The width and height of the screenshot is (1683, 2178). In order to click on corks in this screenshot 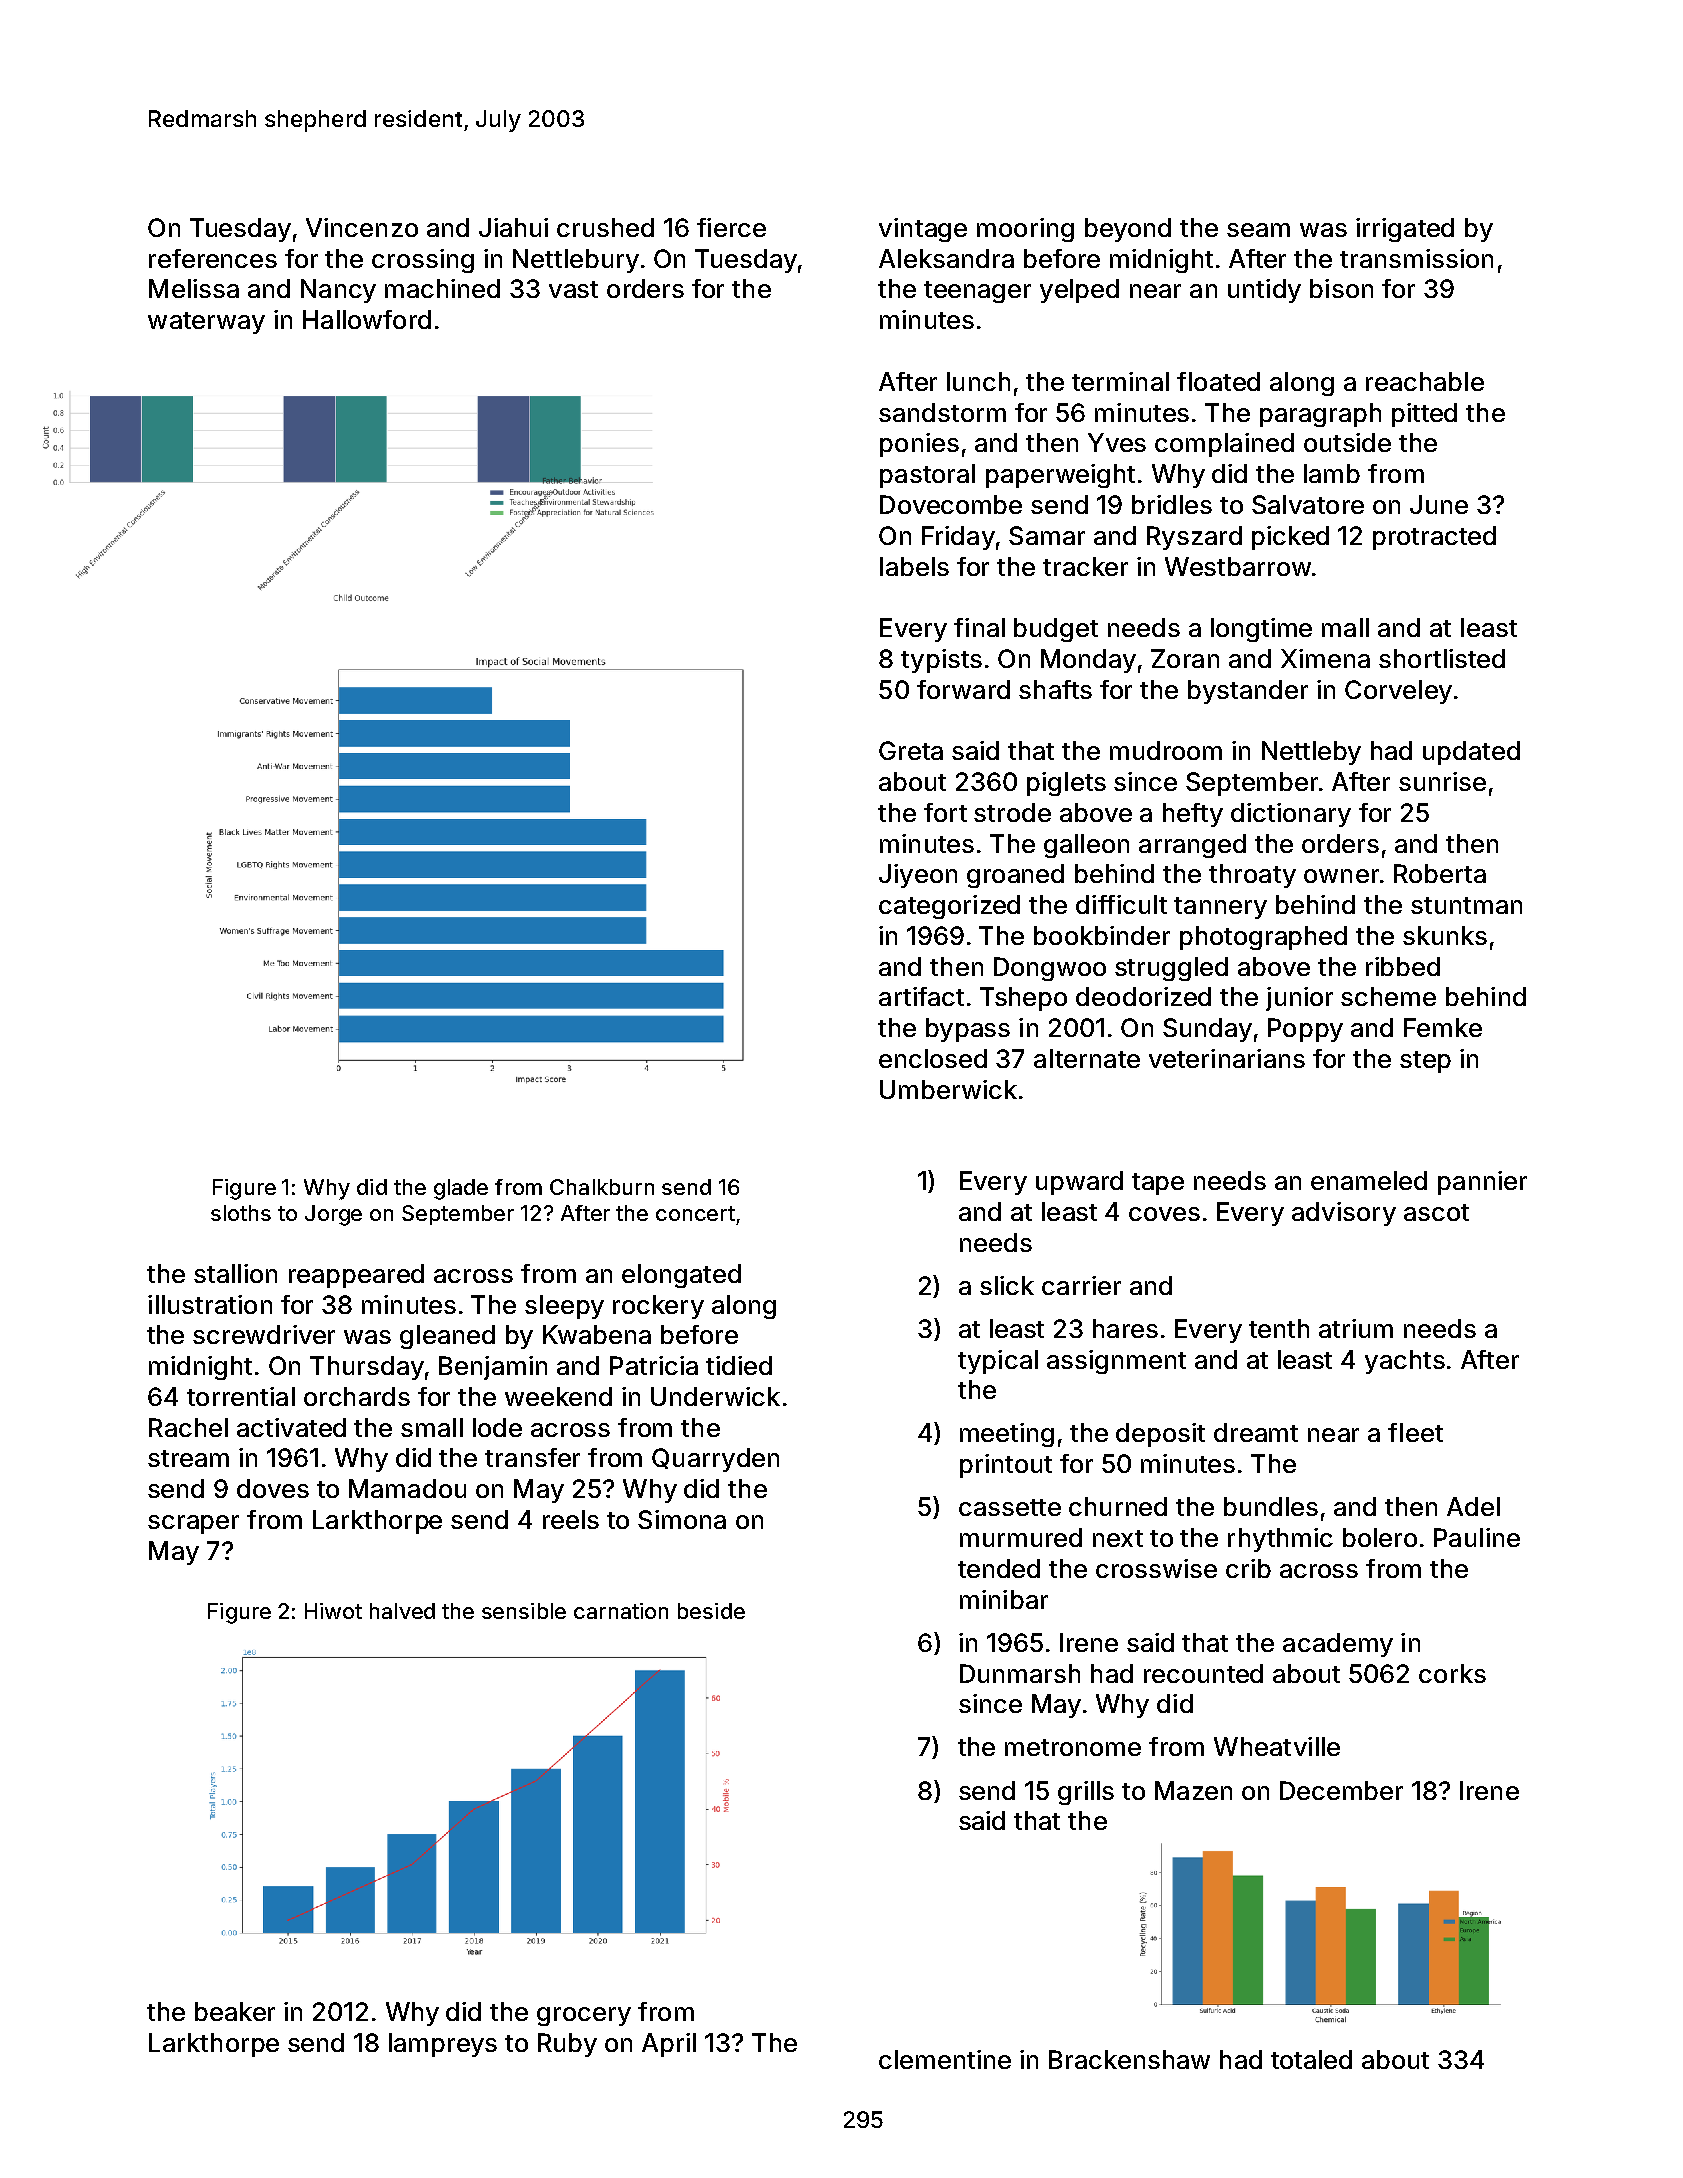, I will do `click(1452, 1673)`.
